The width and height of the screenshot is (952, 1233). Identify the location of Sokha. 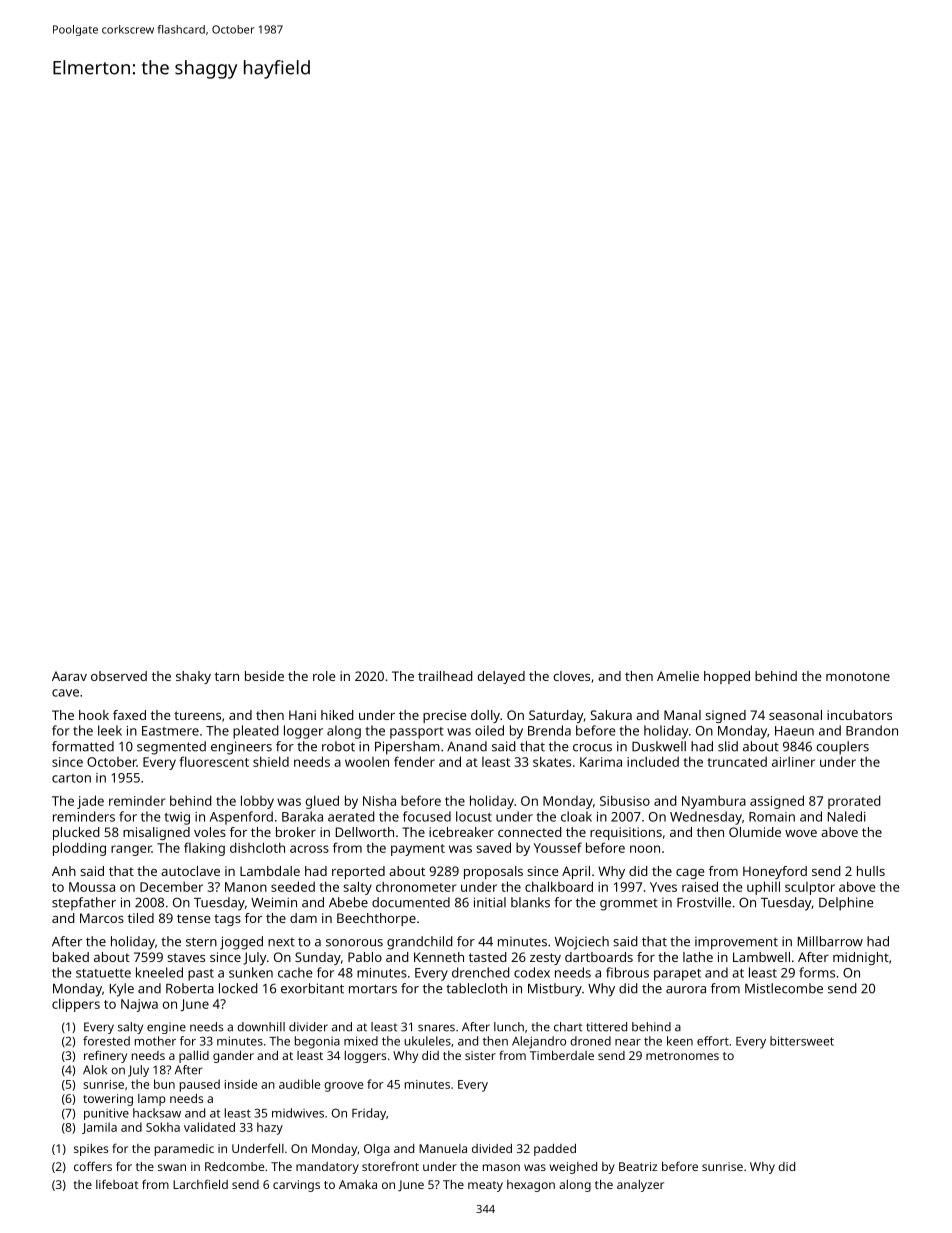
(163, 1127).
